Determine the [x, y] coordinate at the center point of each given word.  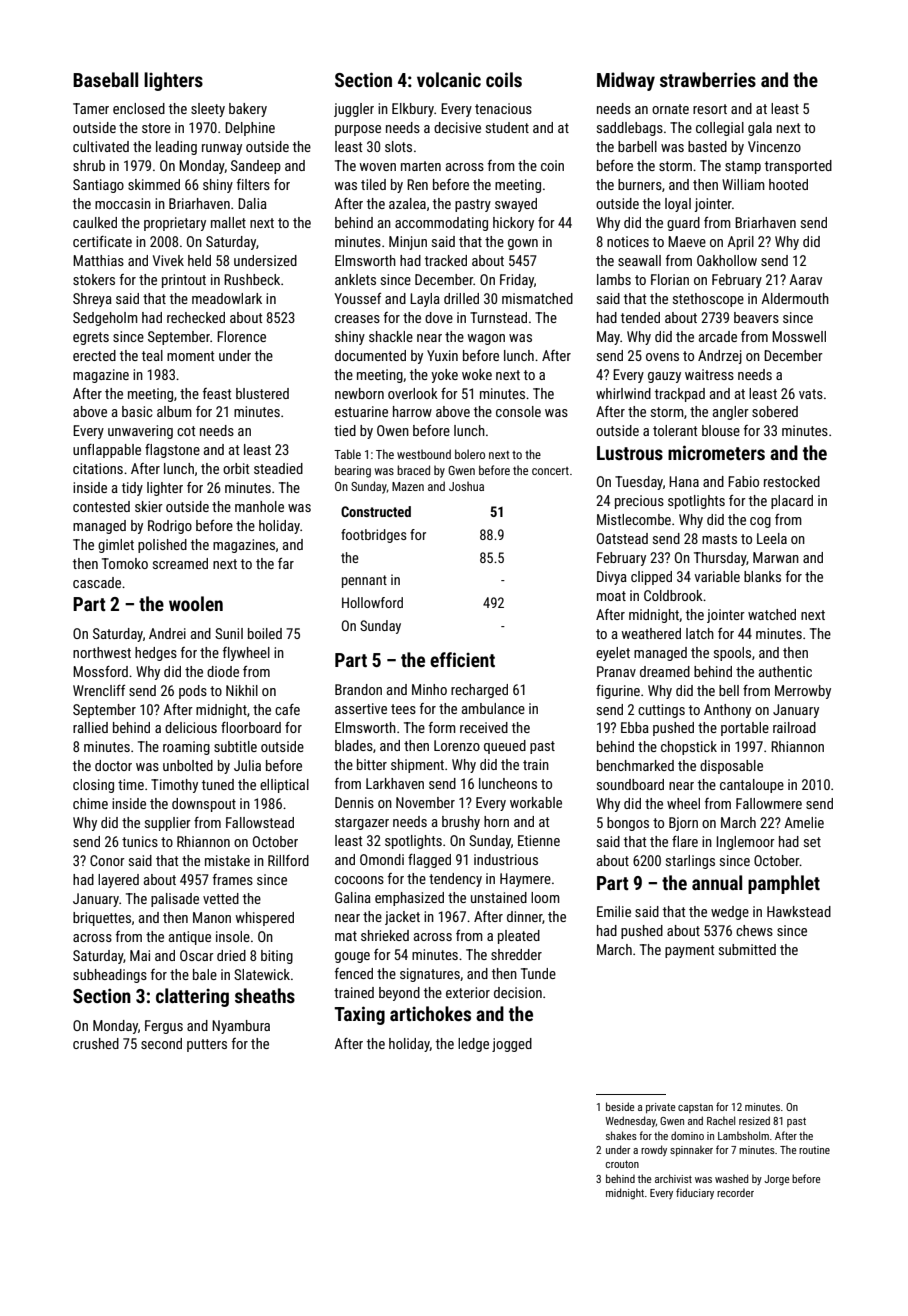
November [425, 802]
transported [798, 167]
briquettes [102, 919]
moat [611, 596]
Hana [684, 481]
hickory [513, 224]
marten [421, 166]
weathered [651, 633]
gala [760, 129]
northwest [102, 652]
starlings [690, 862]
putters [207, 1045]
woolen [196, 603]
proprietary [175, 224]
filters [253, 184]
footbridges [374, 536]
